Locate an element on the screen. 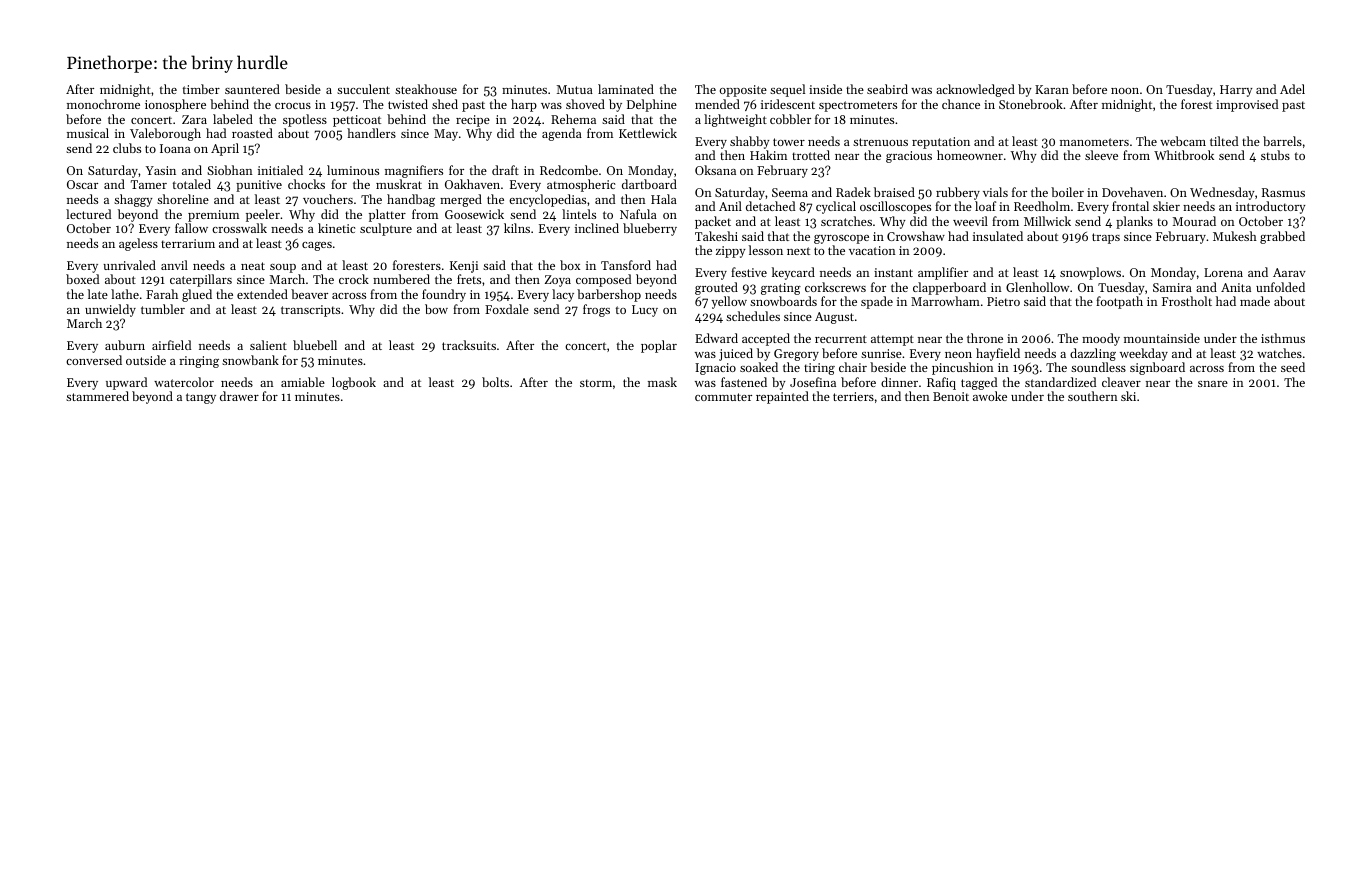  Dovehaven is located at coordinates (1132, 192).
